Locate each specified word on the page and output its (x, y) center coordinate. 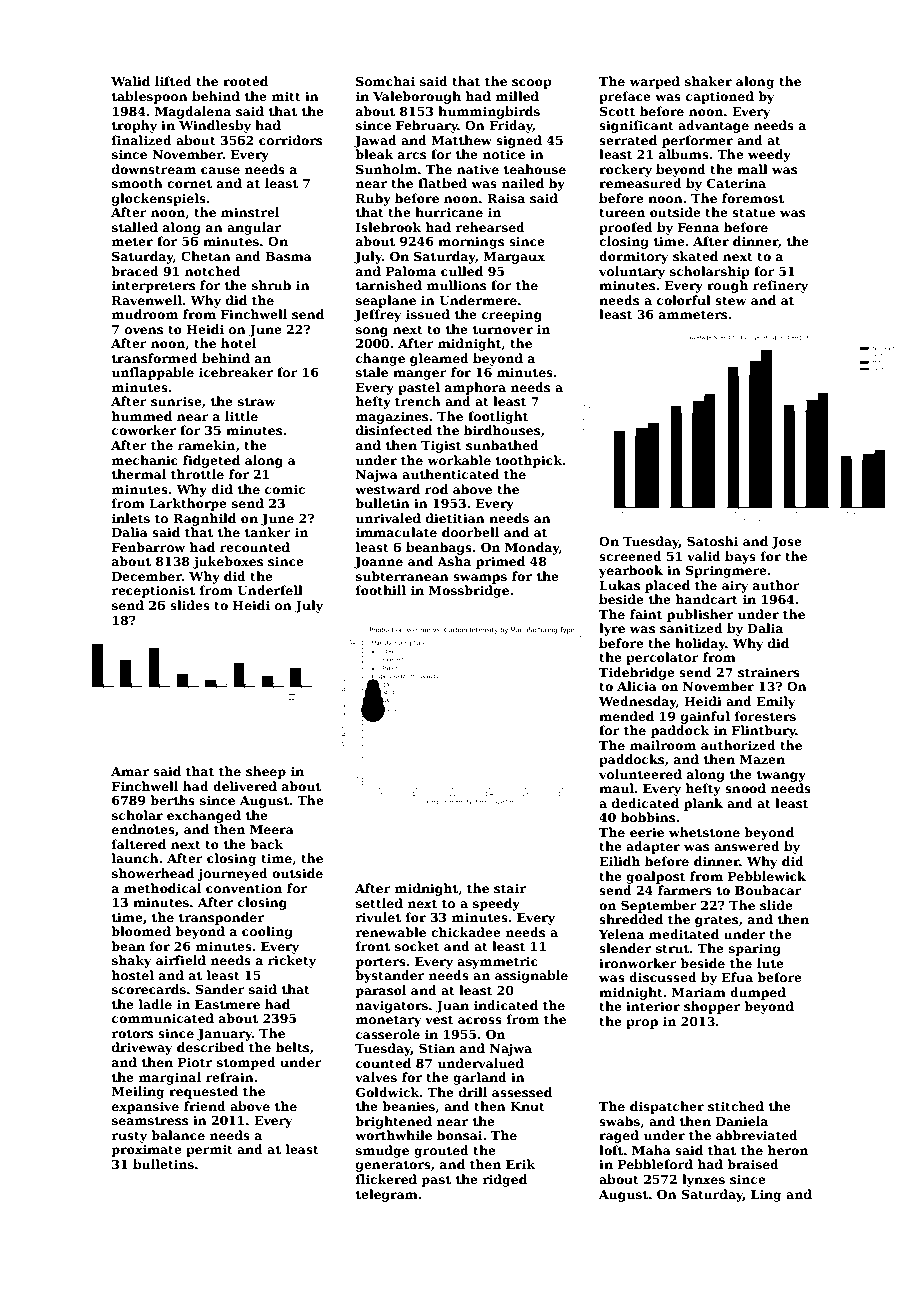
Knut (527, 1106)
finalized (142, 140)
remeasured (640, 183)
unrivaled (388, 518)
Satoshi (712, 541)
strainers (769, 672)
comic (285, 489)
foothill (381, 590)
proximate (147, 1150)
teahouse (535, 169)
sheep (266, 772)
